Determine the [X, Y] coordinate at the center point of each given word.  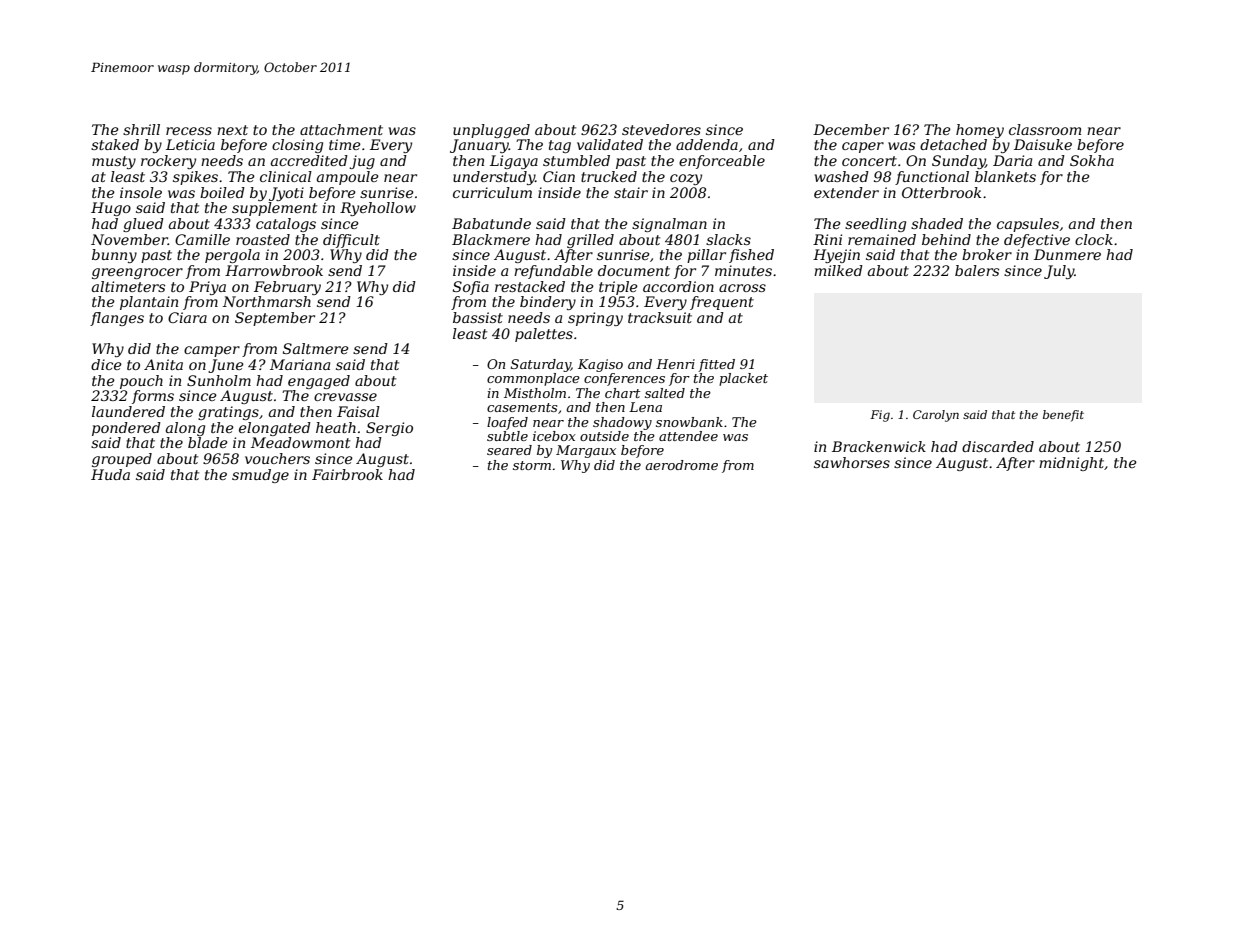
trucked [609, 176]
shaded [937, 223]
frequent [722, 303]
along [185, 429]
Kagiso [600, 365]
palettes [544, 335]
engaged [319, 382]
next [232, 130]
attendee [688, 436]
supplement [274, 209]
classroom [1045, 129]
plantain [149, 303]
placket [743, 379]
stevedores [661, 129]
